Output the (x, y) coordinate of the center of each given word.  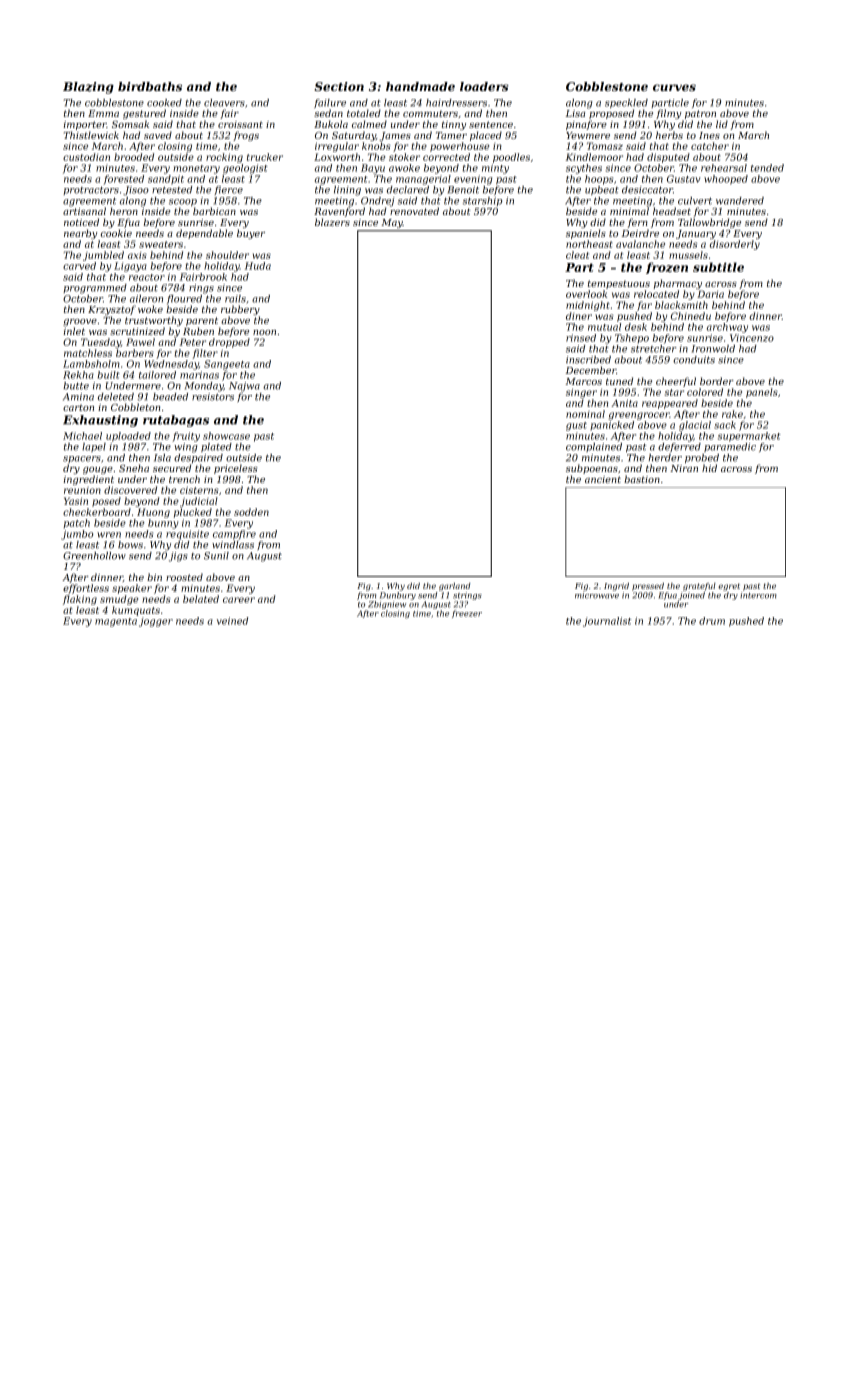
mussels (688, 255)
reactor (147, 277)
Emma (103, 113)
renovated (414, 211)
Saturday (354, 136)
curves (674, 87)
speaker (132, 589)
